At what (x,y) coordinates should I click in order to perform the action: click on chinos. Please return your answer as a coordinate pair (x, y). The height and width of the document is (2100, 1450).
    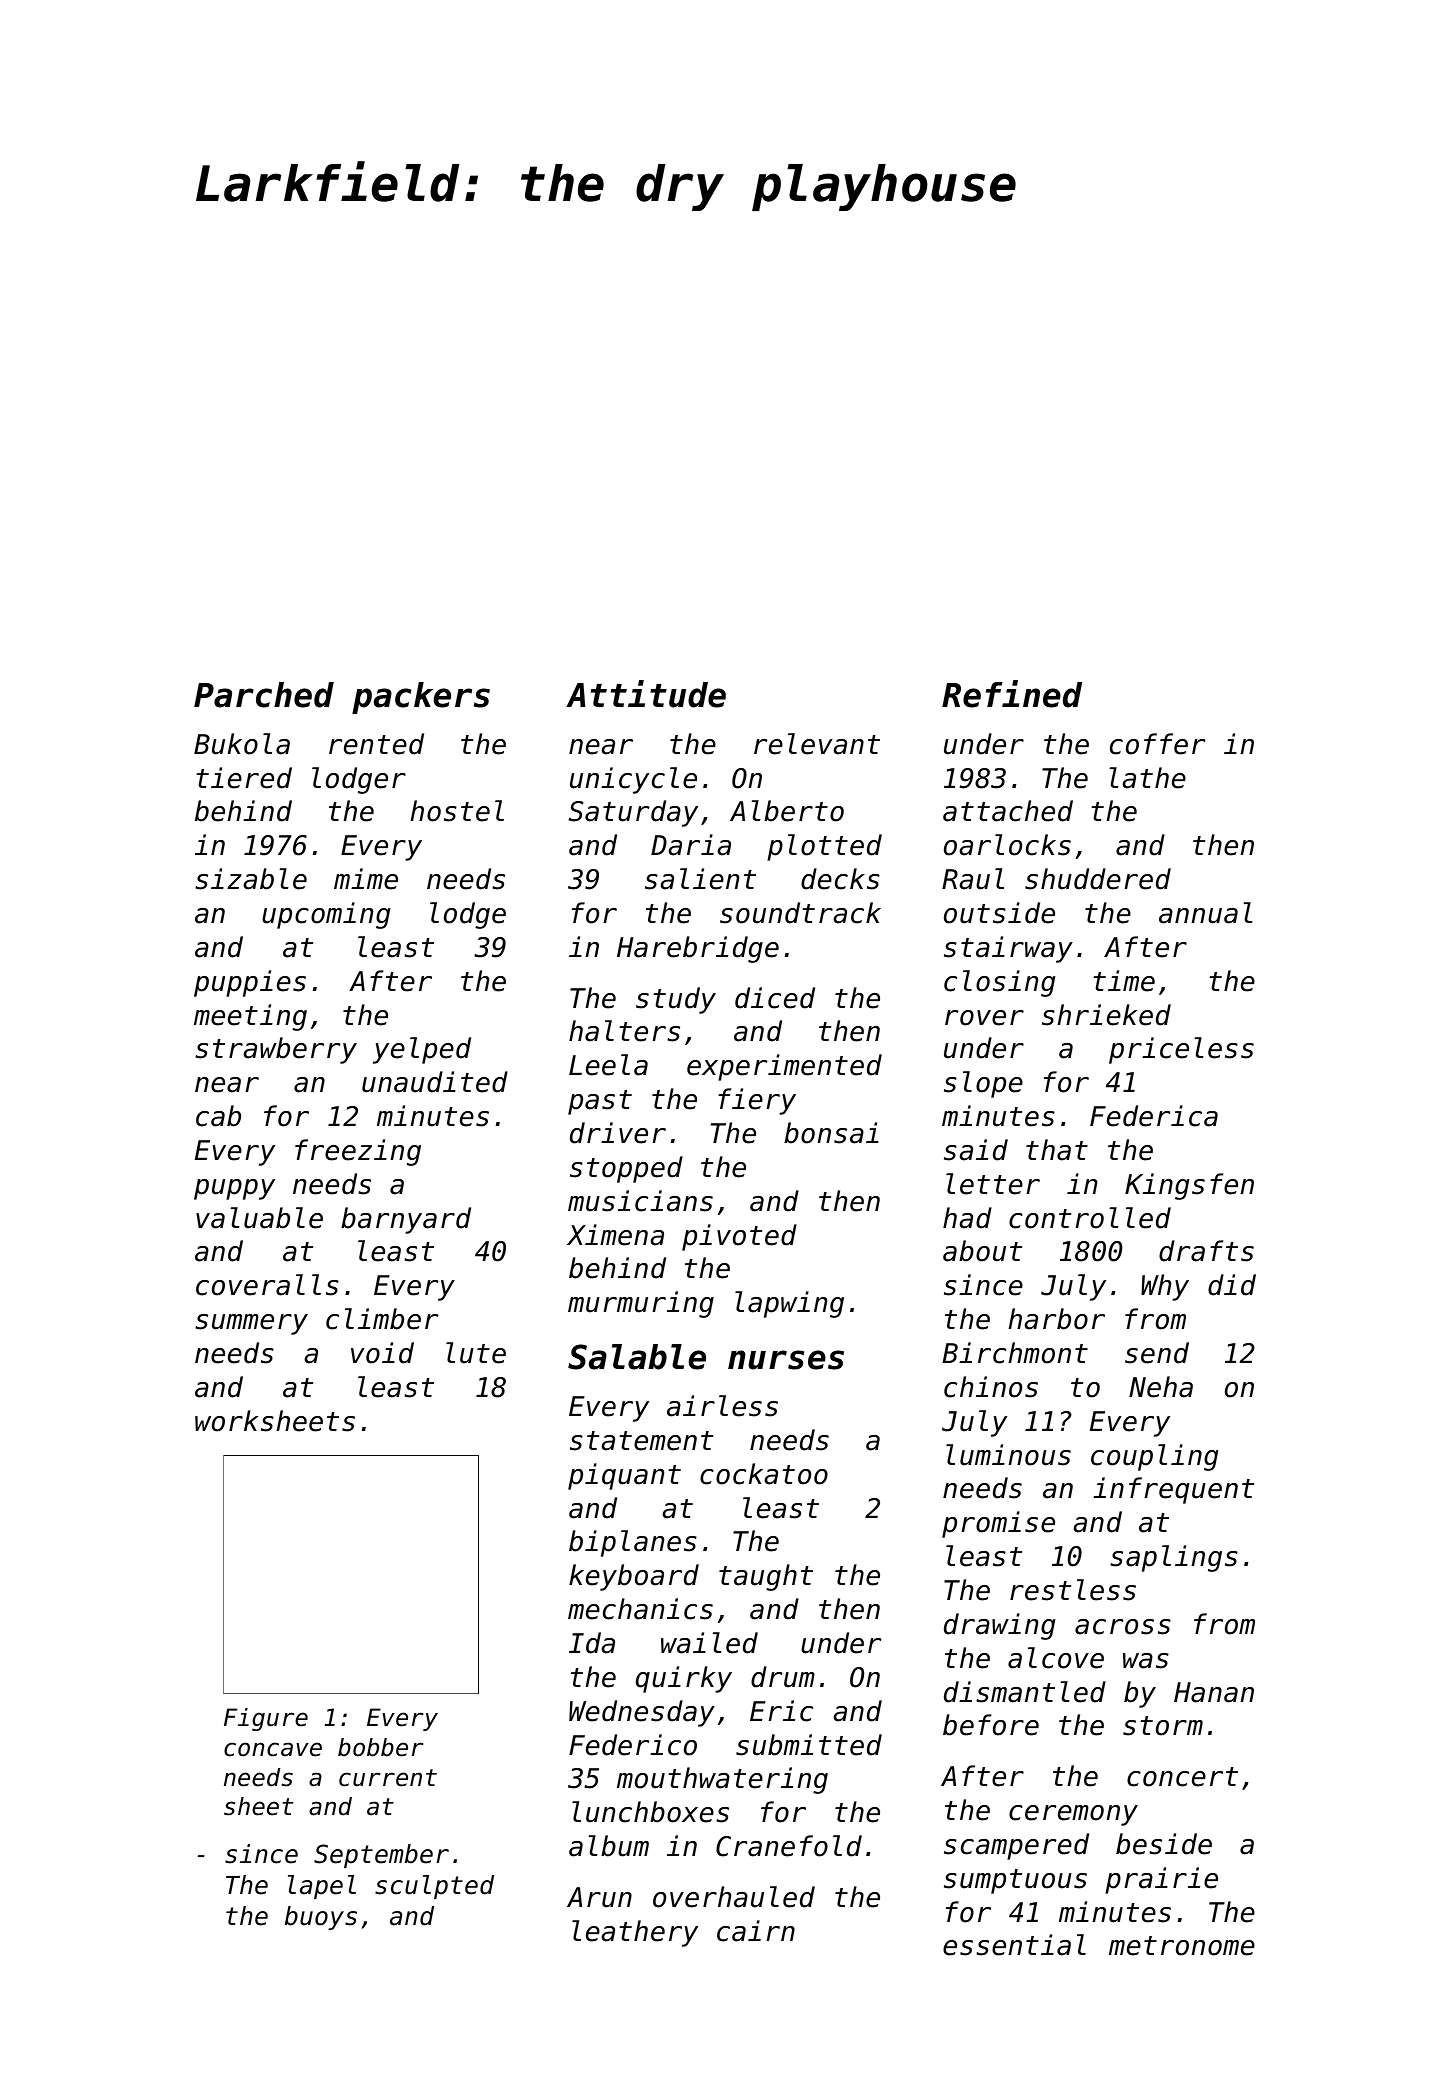
    Looking at the image, I should click on (991, 1387).
